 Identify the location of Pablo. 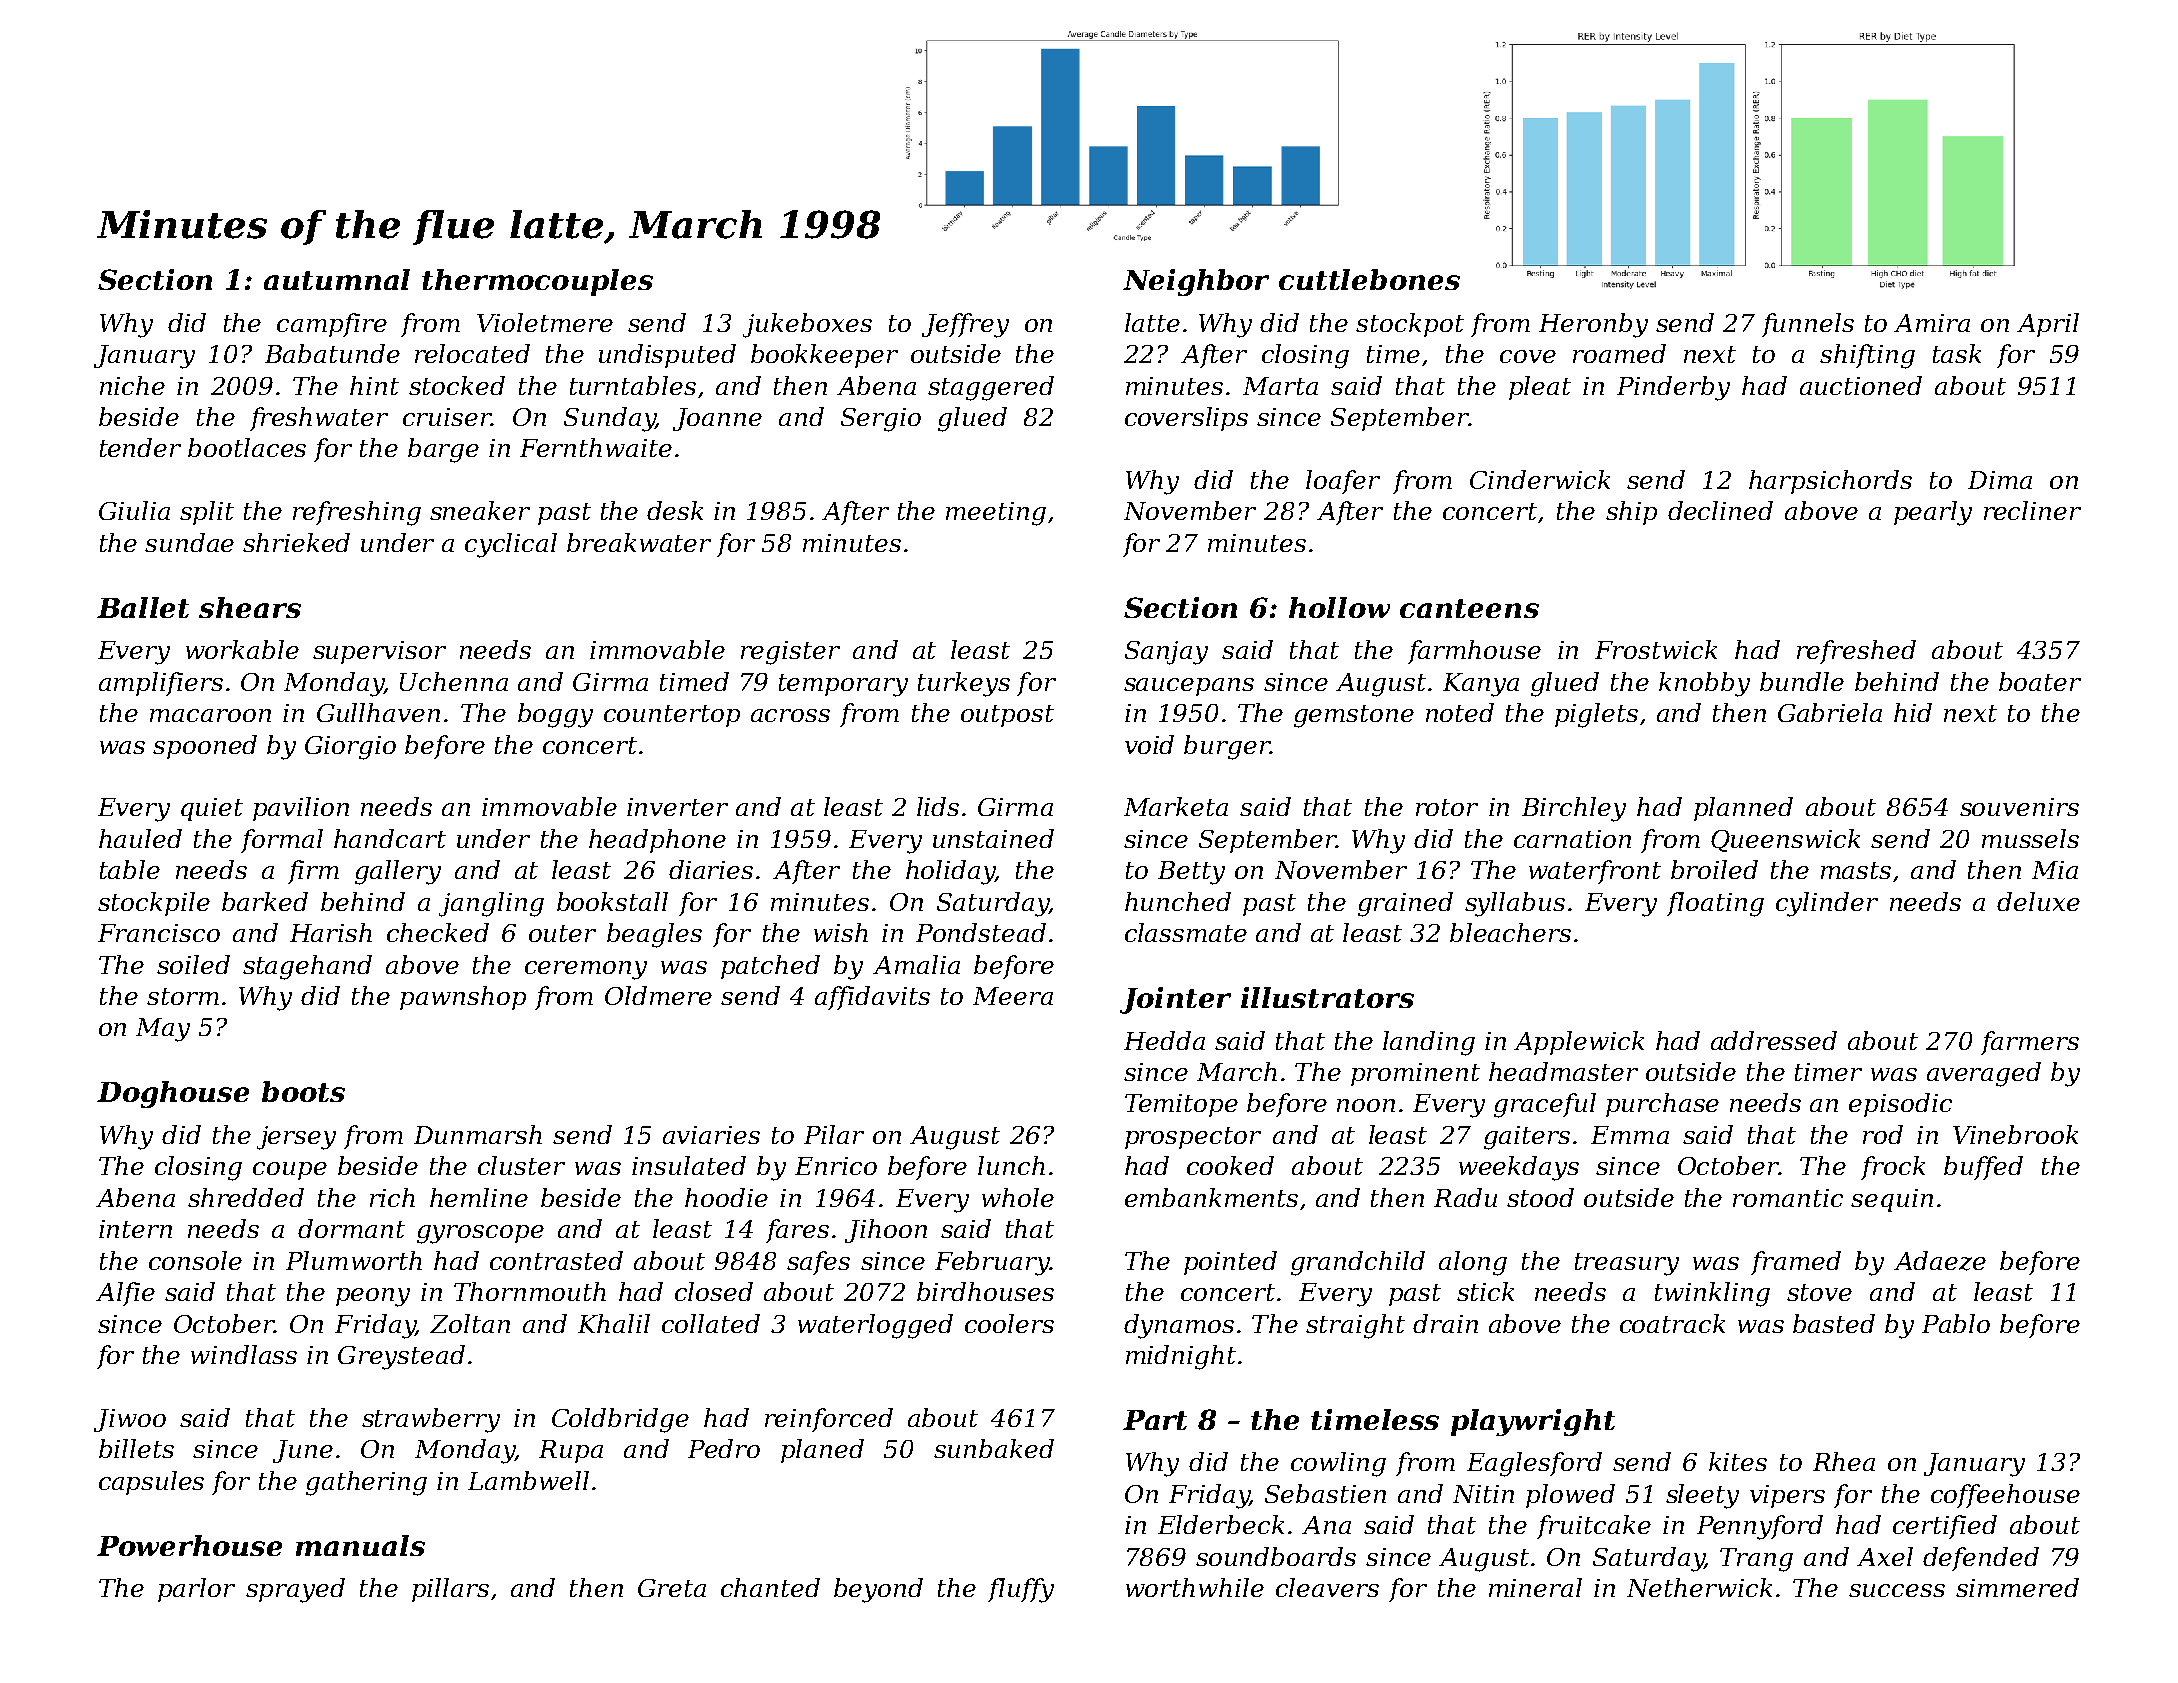
(1956, 1323).
